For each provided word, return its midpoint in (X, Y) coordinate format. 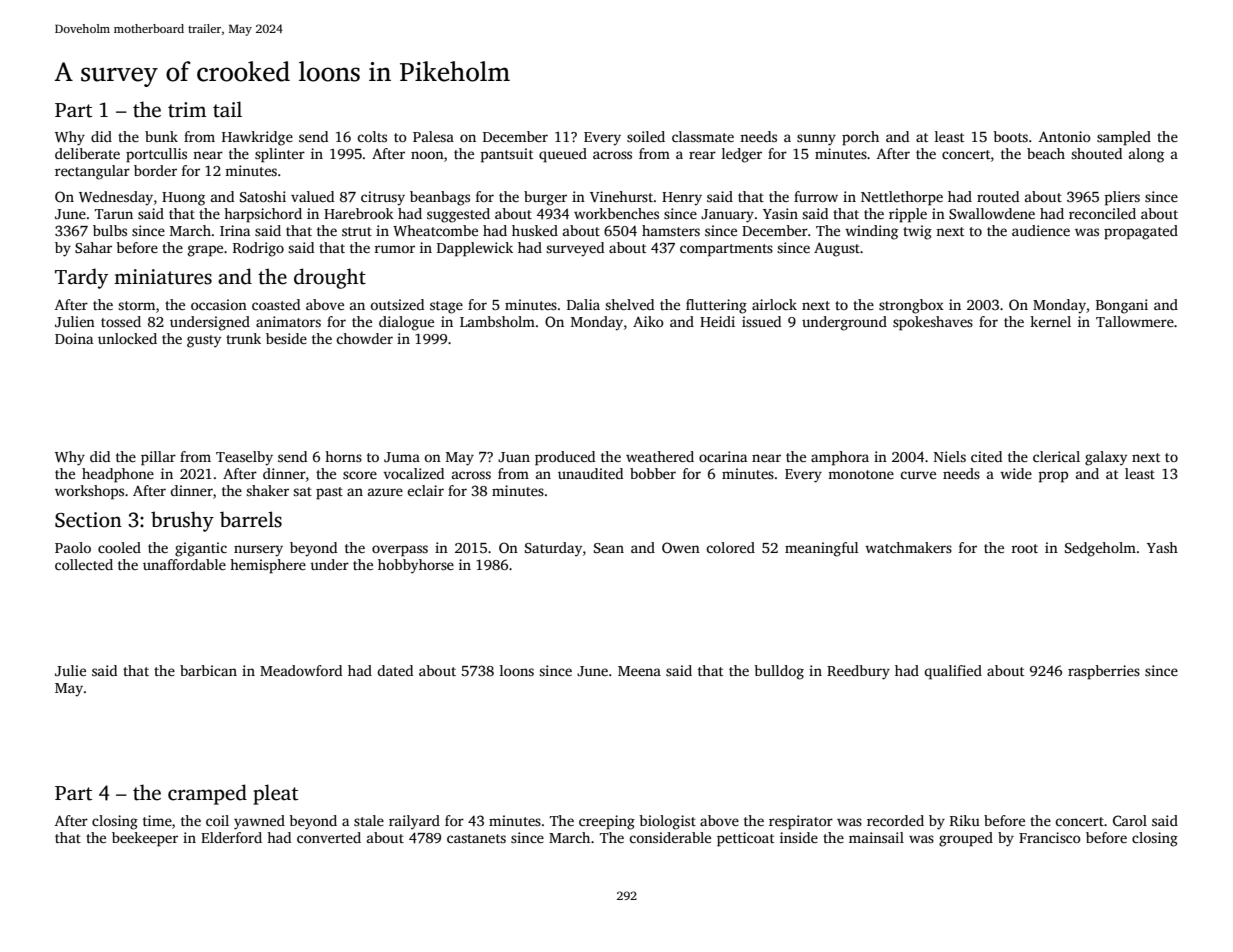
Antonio (1065, 136)
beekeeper (145, 839)
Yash (1162, 547)
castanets (476, 838)
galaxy (1106, 458)
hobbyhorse (416, 566)
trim (187, 110)
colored (730, 547)
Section (88, 520)
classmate (703, 136)
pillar (158, 458)
